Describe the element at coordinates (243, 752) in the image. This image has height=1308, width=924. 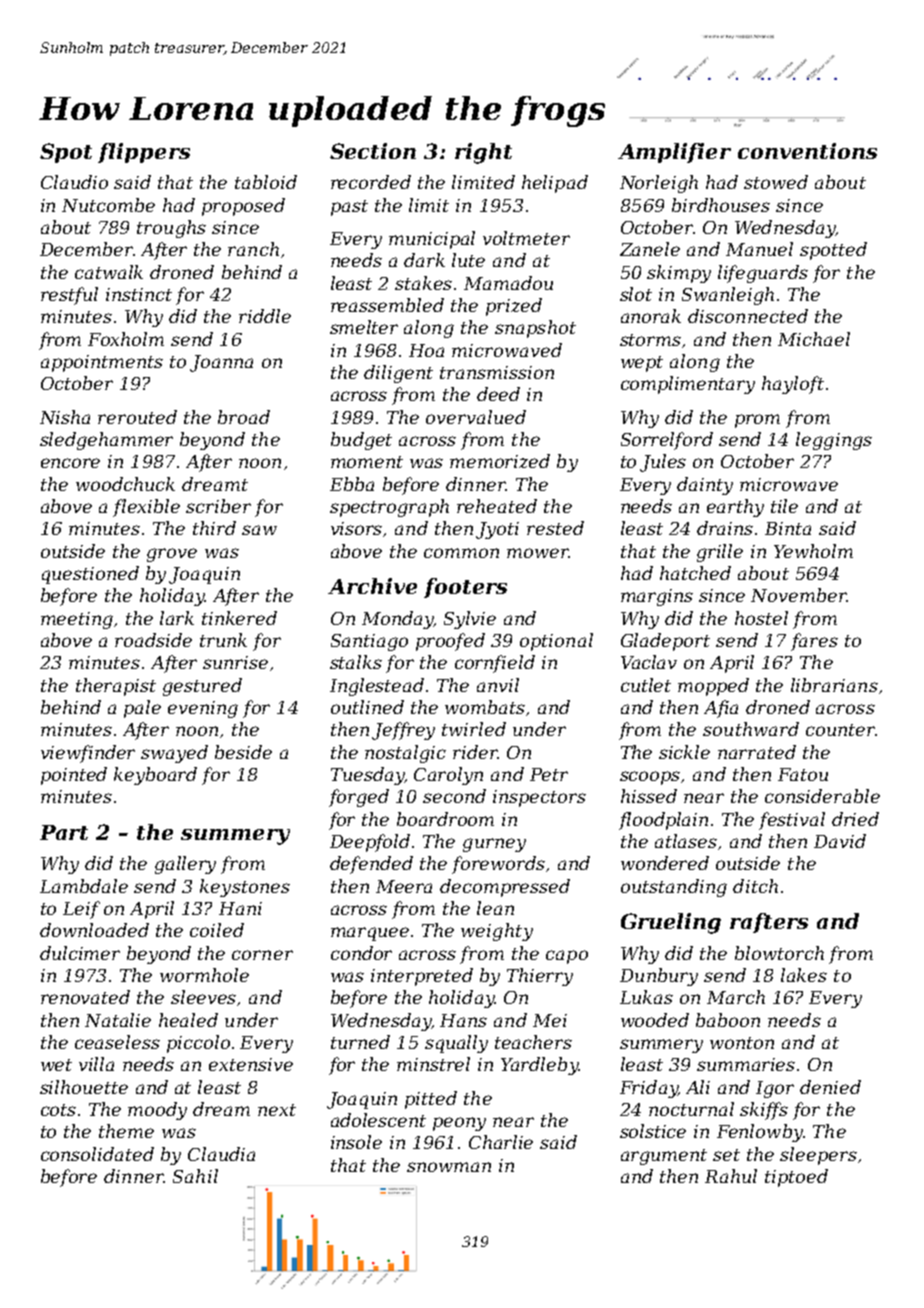
I see `beside` at that location.
